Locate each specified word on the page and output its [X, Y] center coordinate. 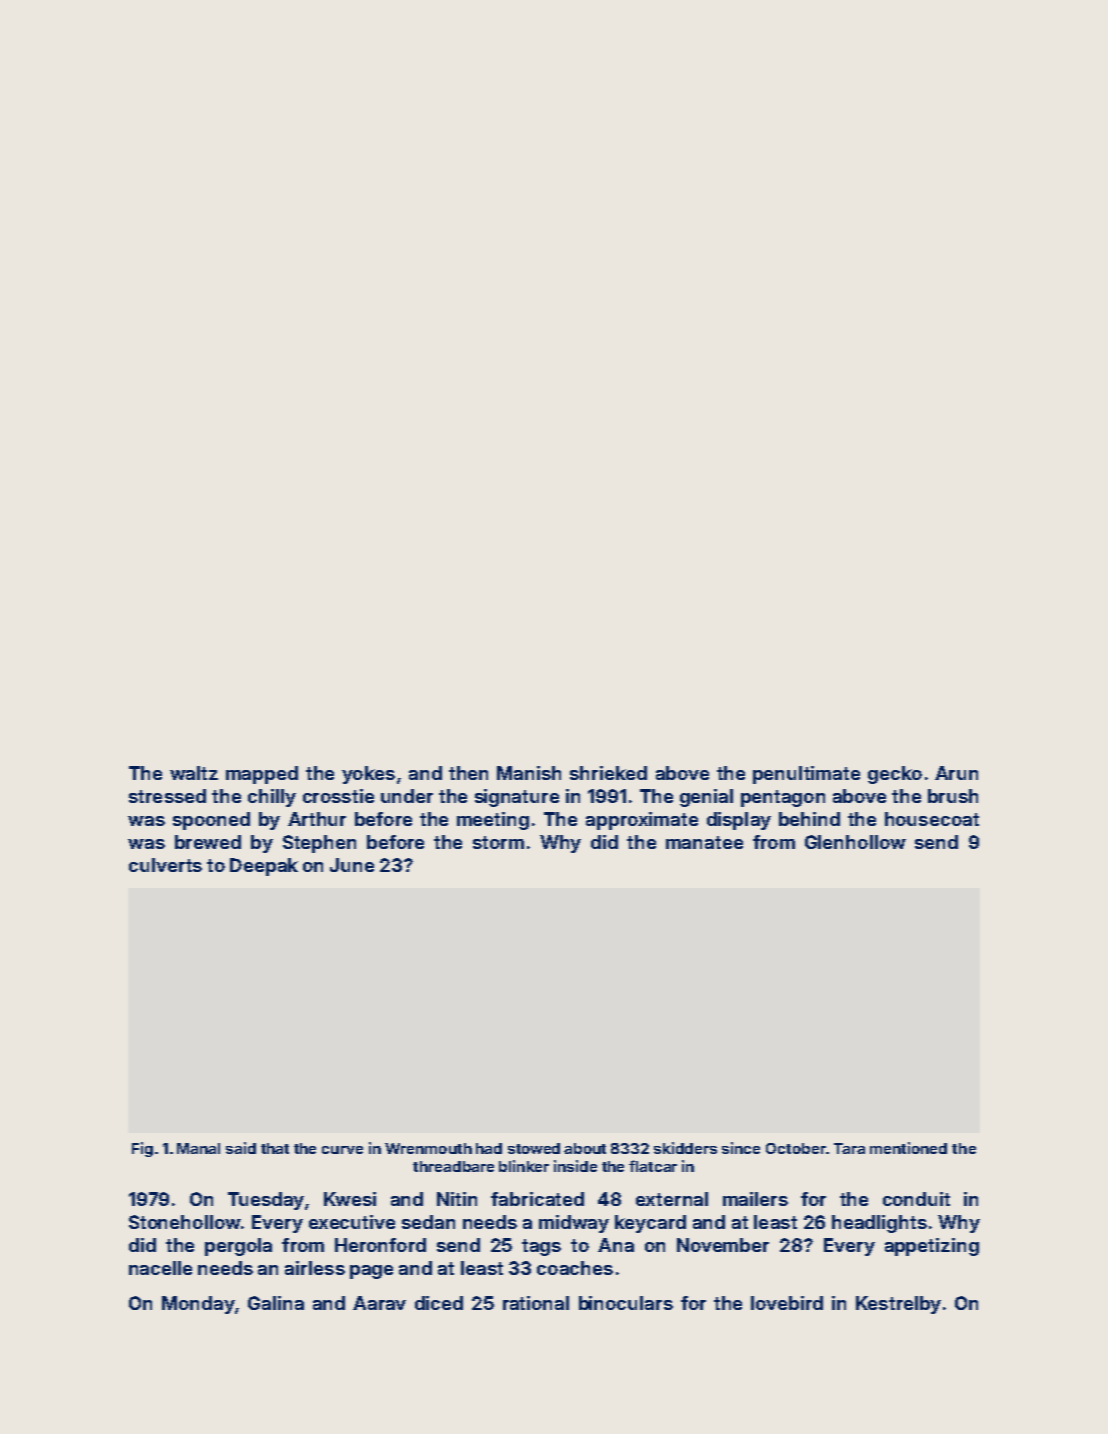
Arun [956, 773]
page [371, 1272]
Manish [529, 773]
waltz [194, 773]
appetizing [932, 1247]
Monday [198, 1305]
